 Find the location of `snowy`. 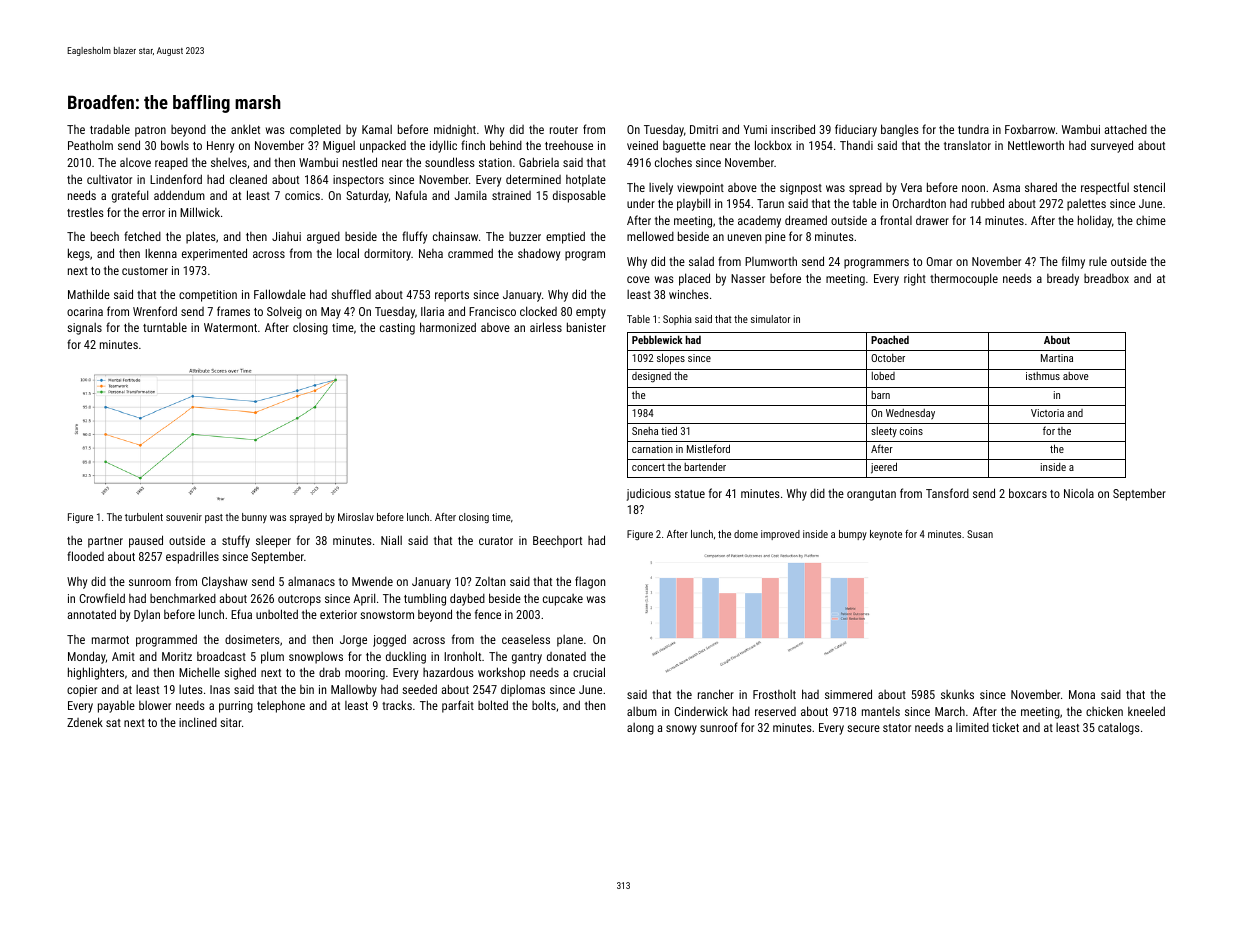

snowy is located at coordinates (681, 730).
